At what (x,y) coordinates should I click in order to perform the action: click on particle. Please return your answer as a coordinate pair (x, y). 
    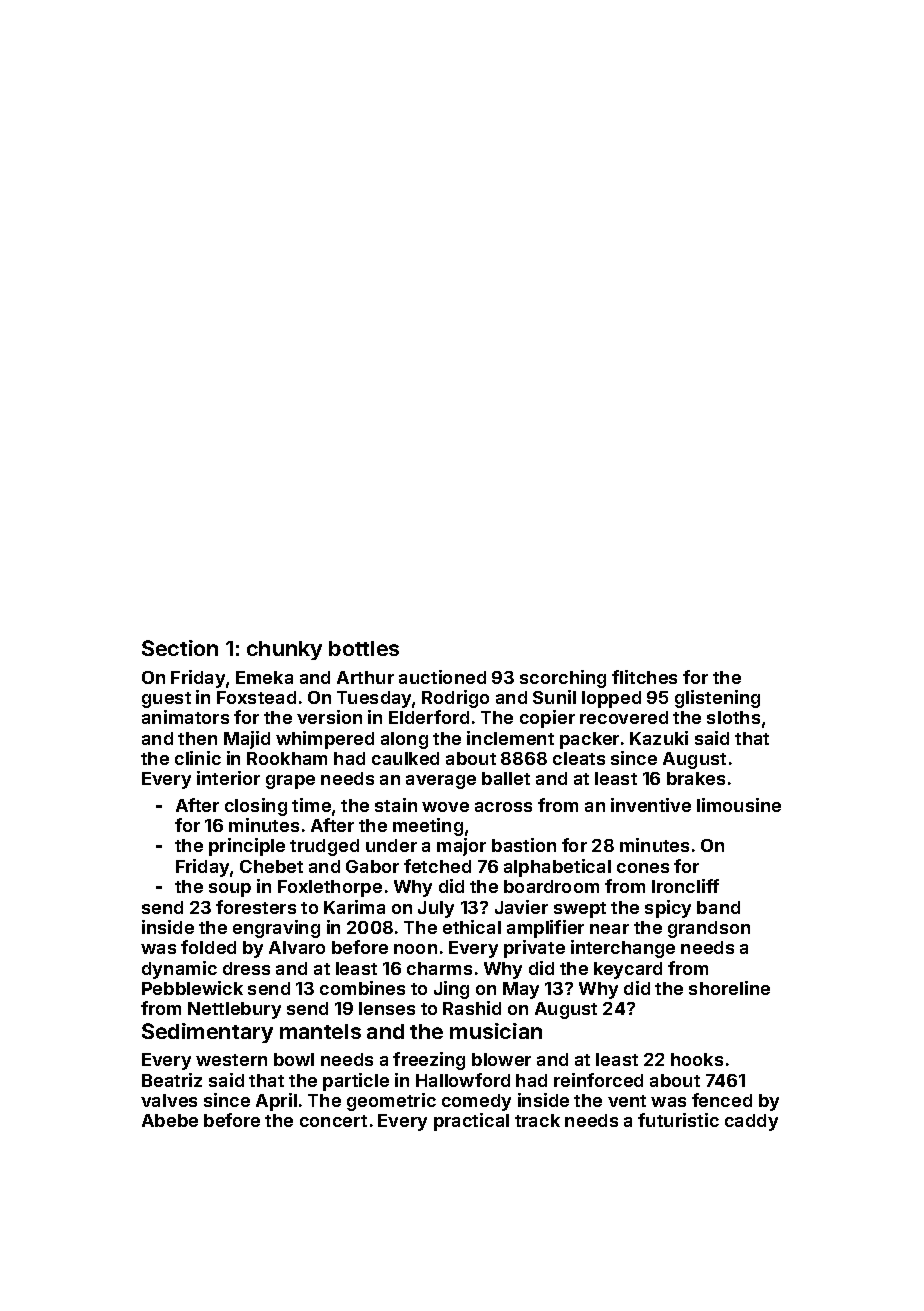
    Looking at the image, I should click on (356, 1082).
